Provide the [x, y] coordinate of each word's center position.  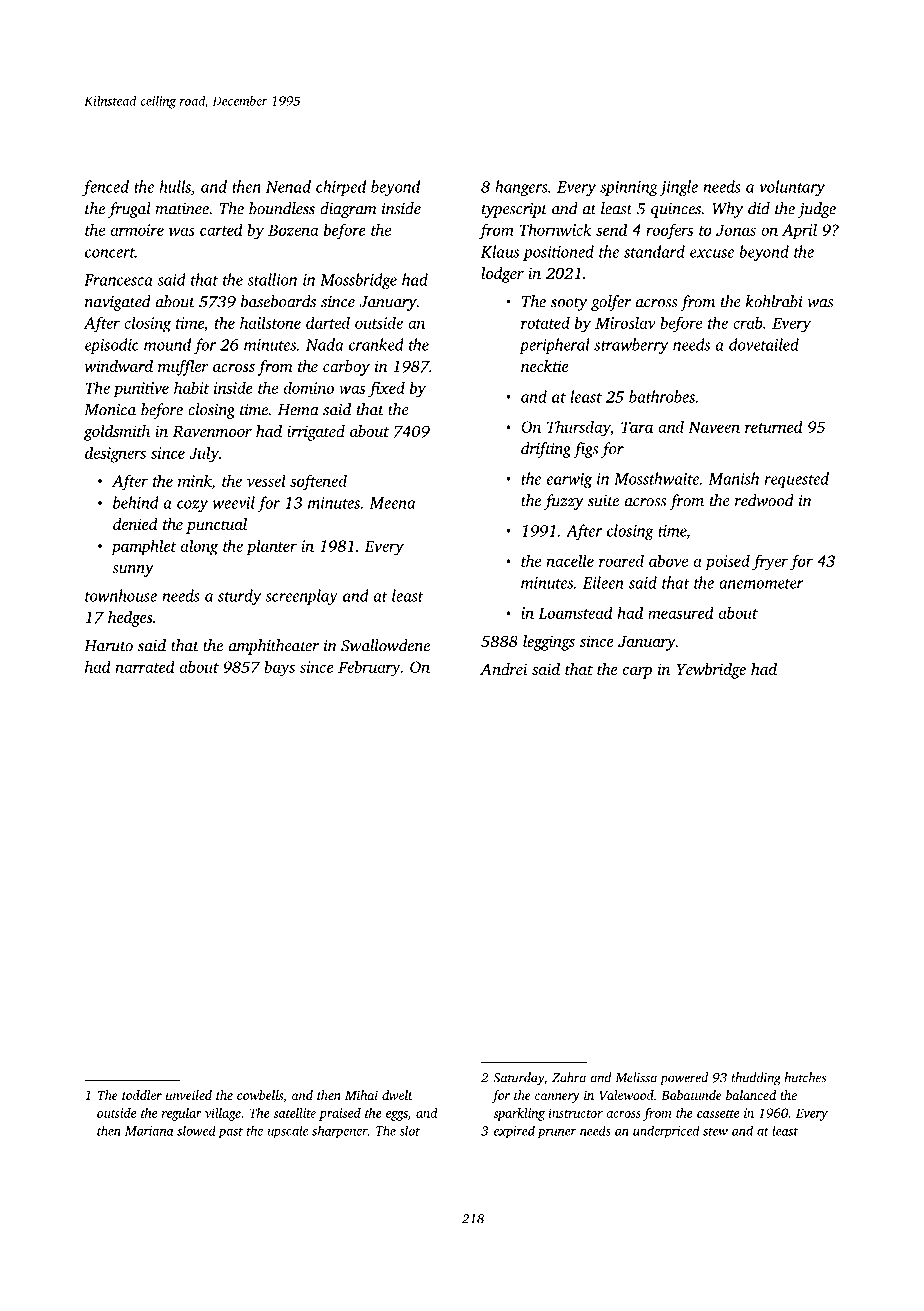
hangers [521, 188]
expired [514, 1132]
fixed [386, 389]
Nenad [288, 186]
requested [797, 480]
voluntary [792, 188]
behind [136, 502]
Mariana [149, 1131]
